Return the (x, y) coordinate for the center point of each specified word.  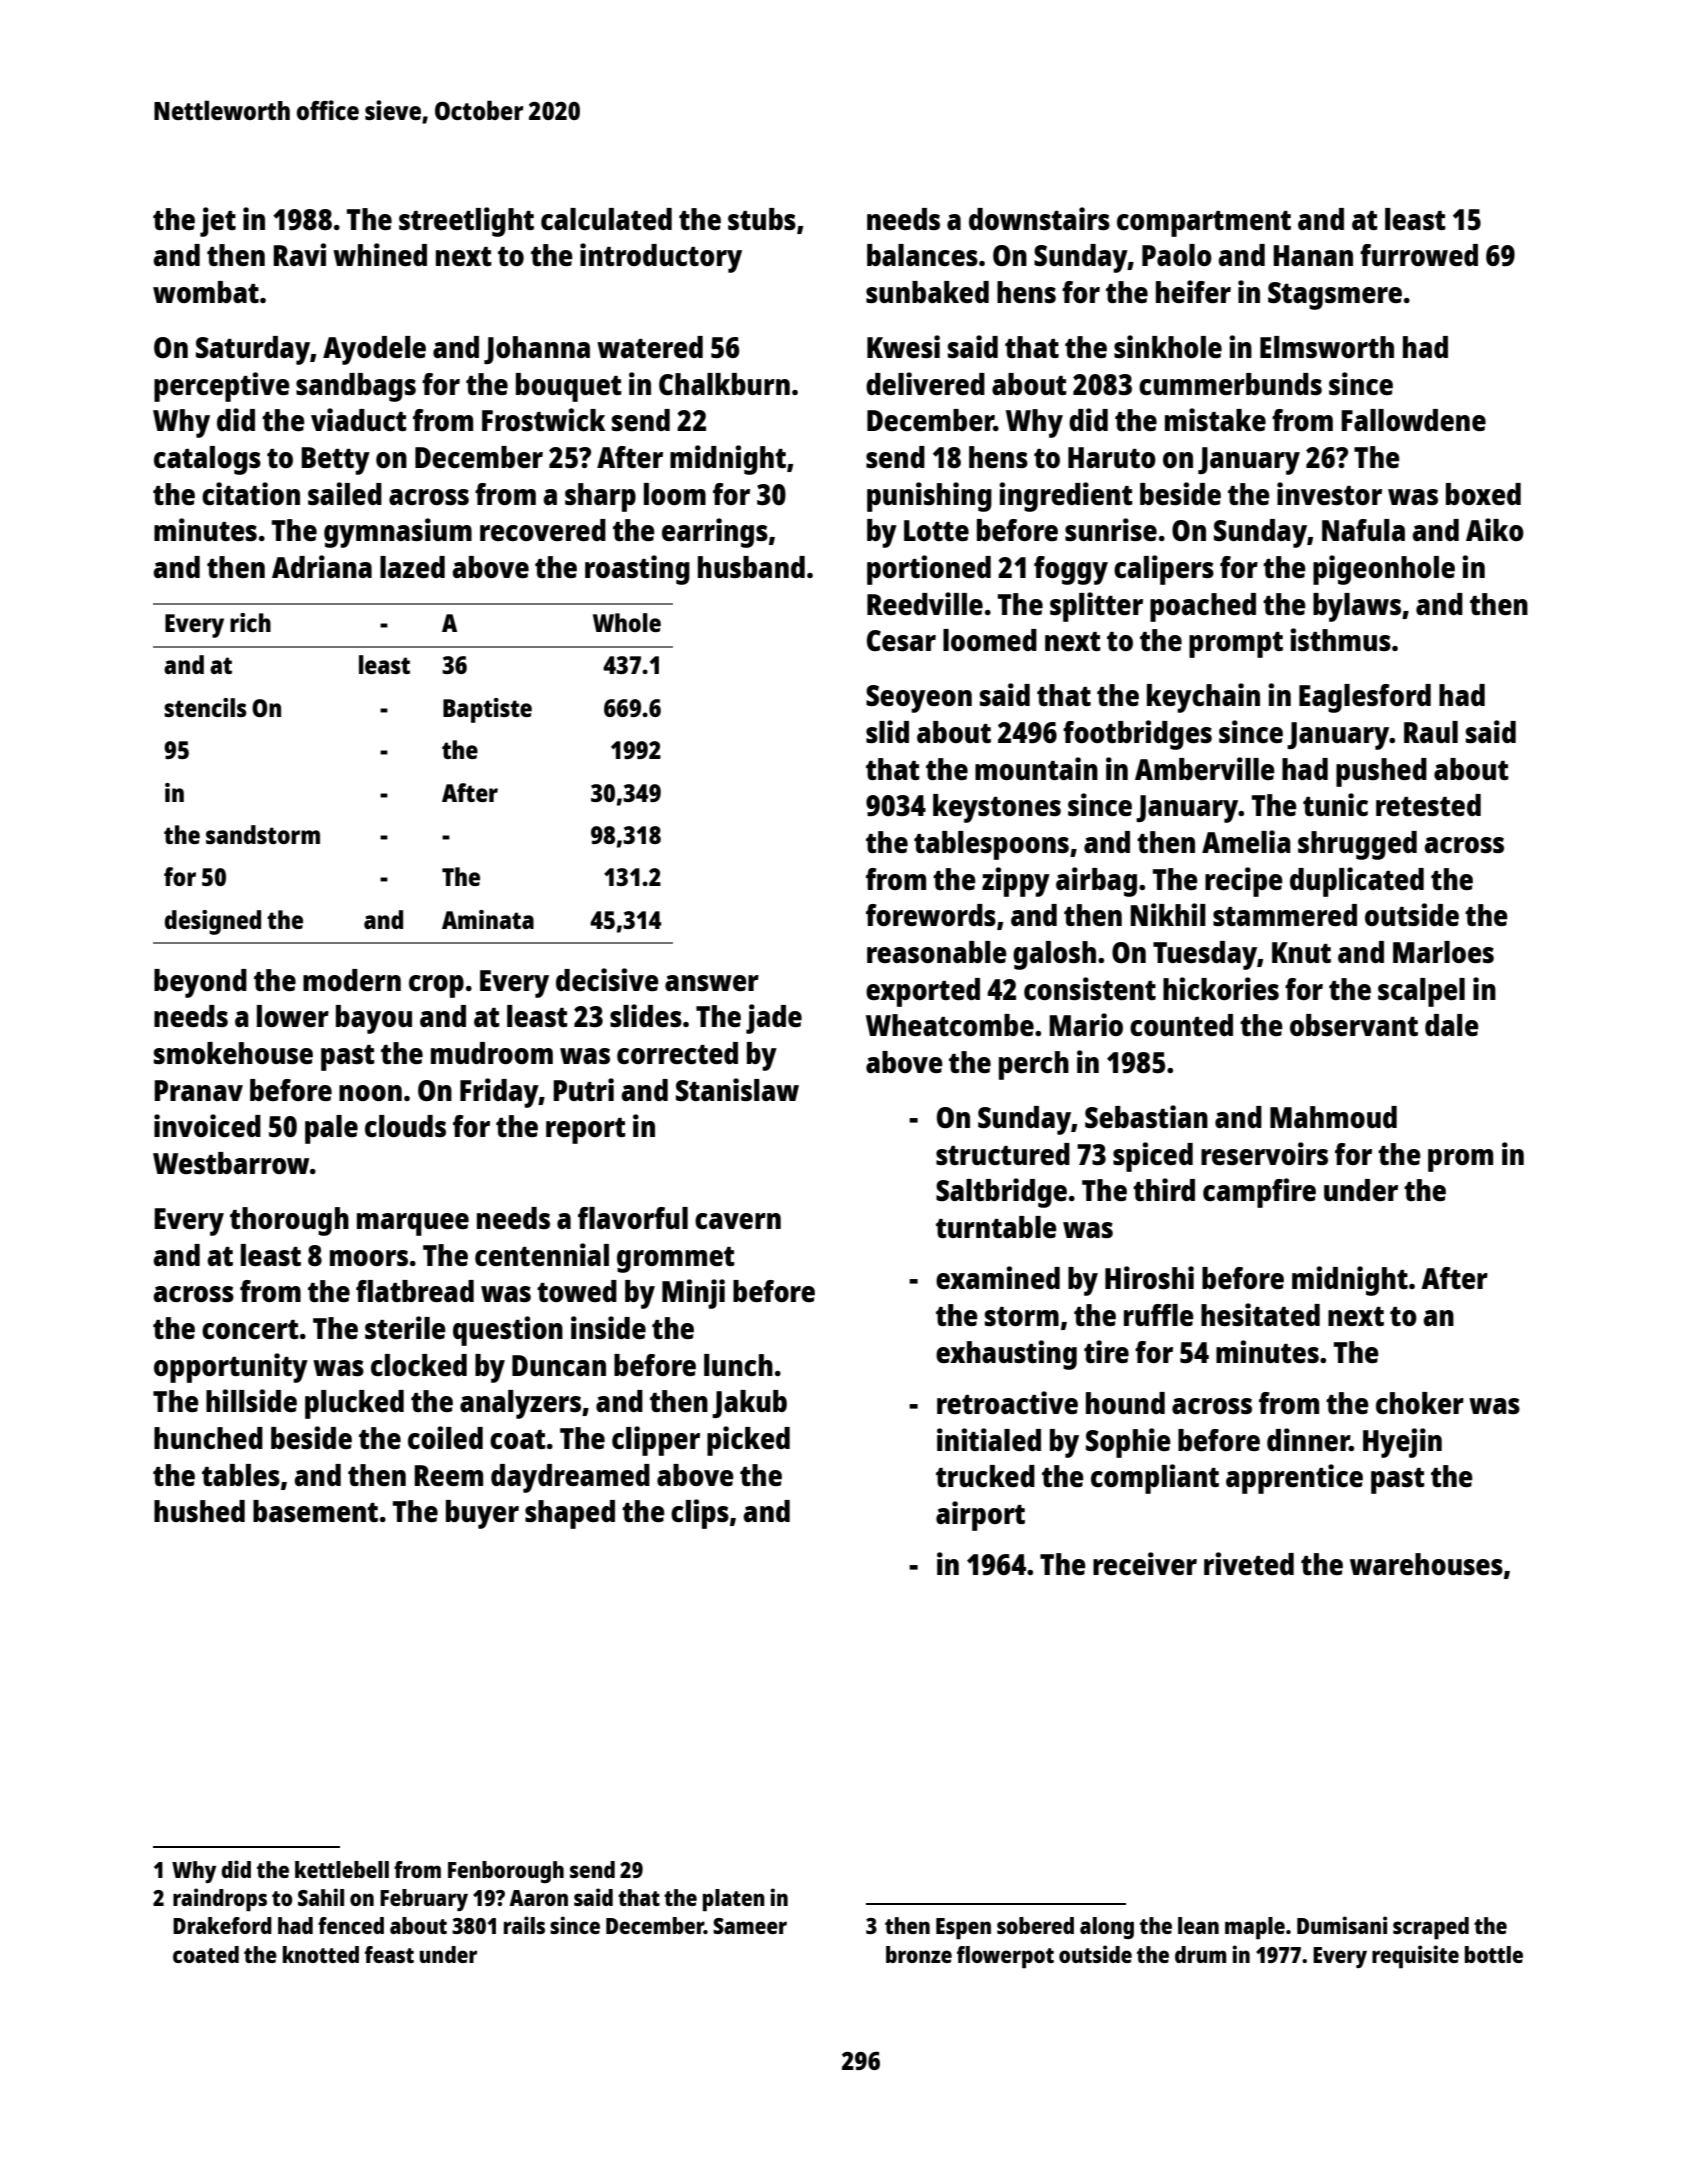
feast (389, 1954)
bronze (919, 1954)
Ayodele (374, 350)
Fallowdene (1413, 420)
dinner (1308, 1439)
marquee (413, 1224)
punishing (929, 497)
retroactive (1007, 1402)
